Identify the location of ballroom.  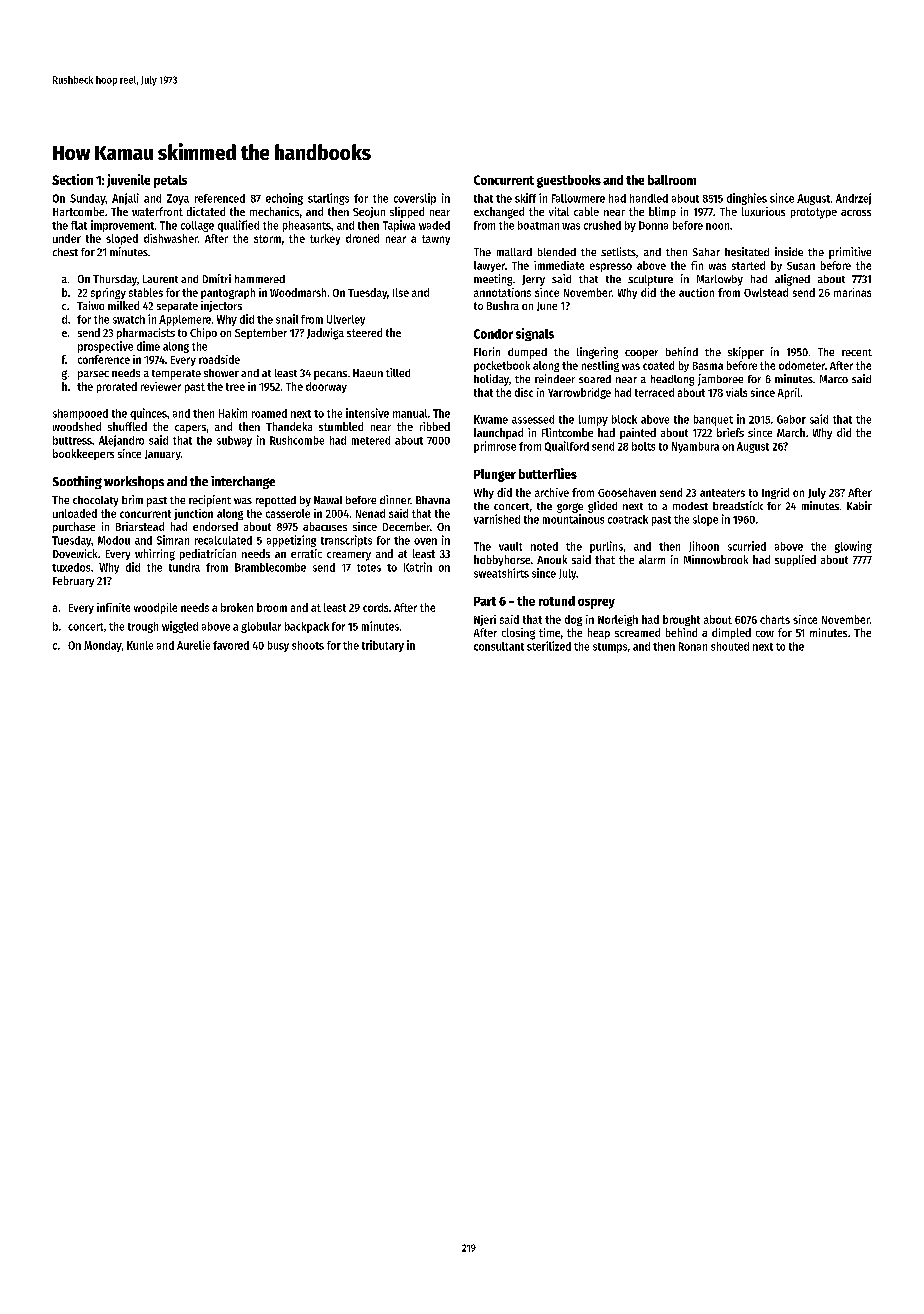
(672, 180).
